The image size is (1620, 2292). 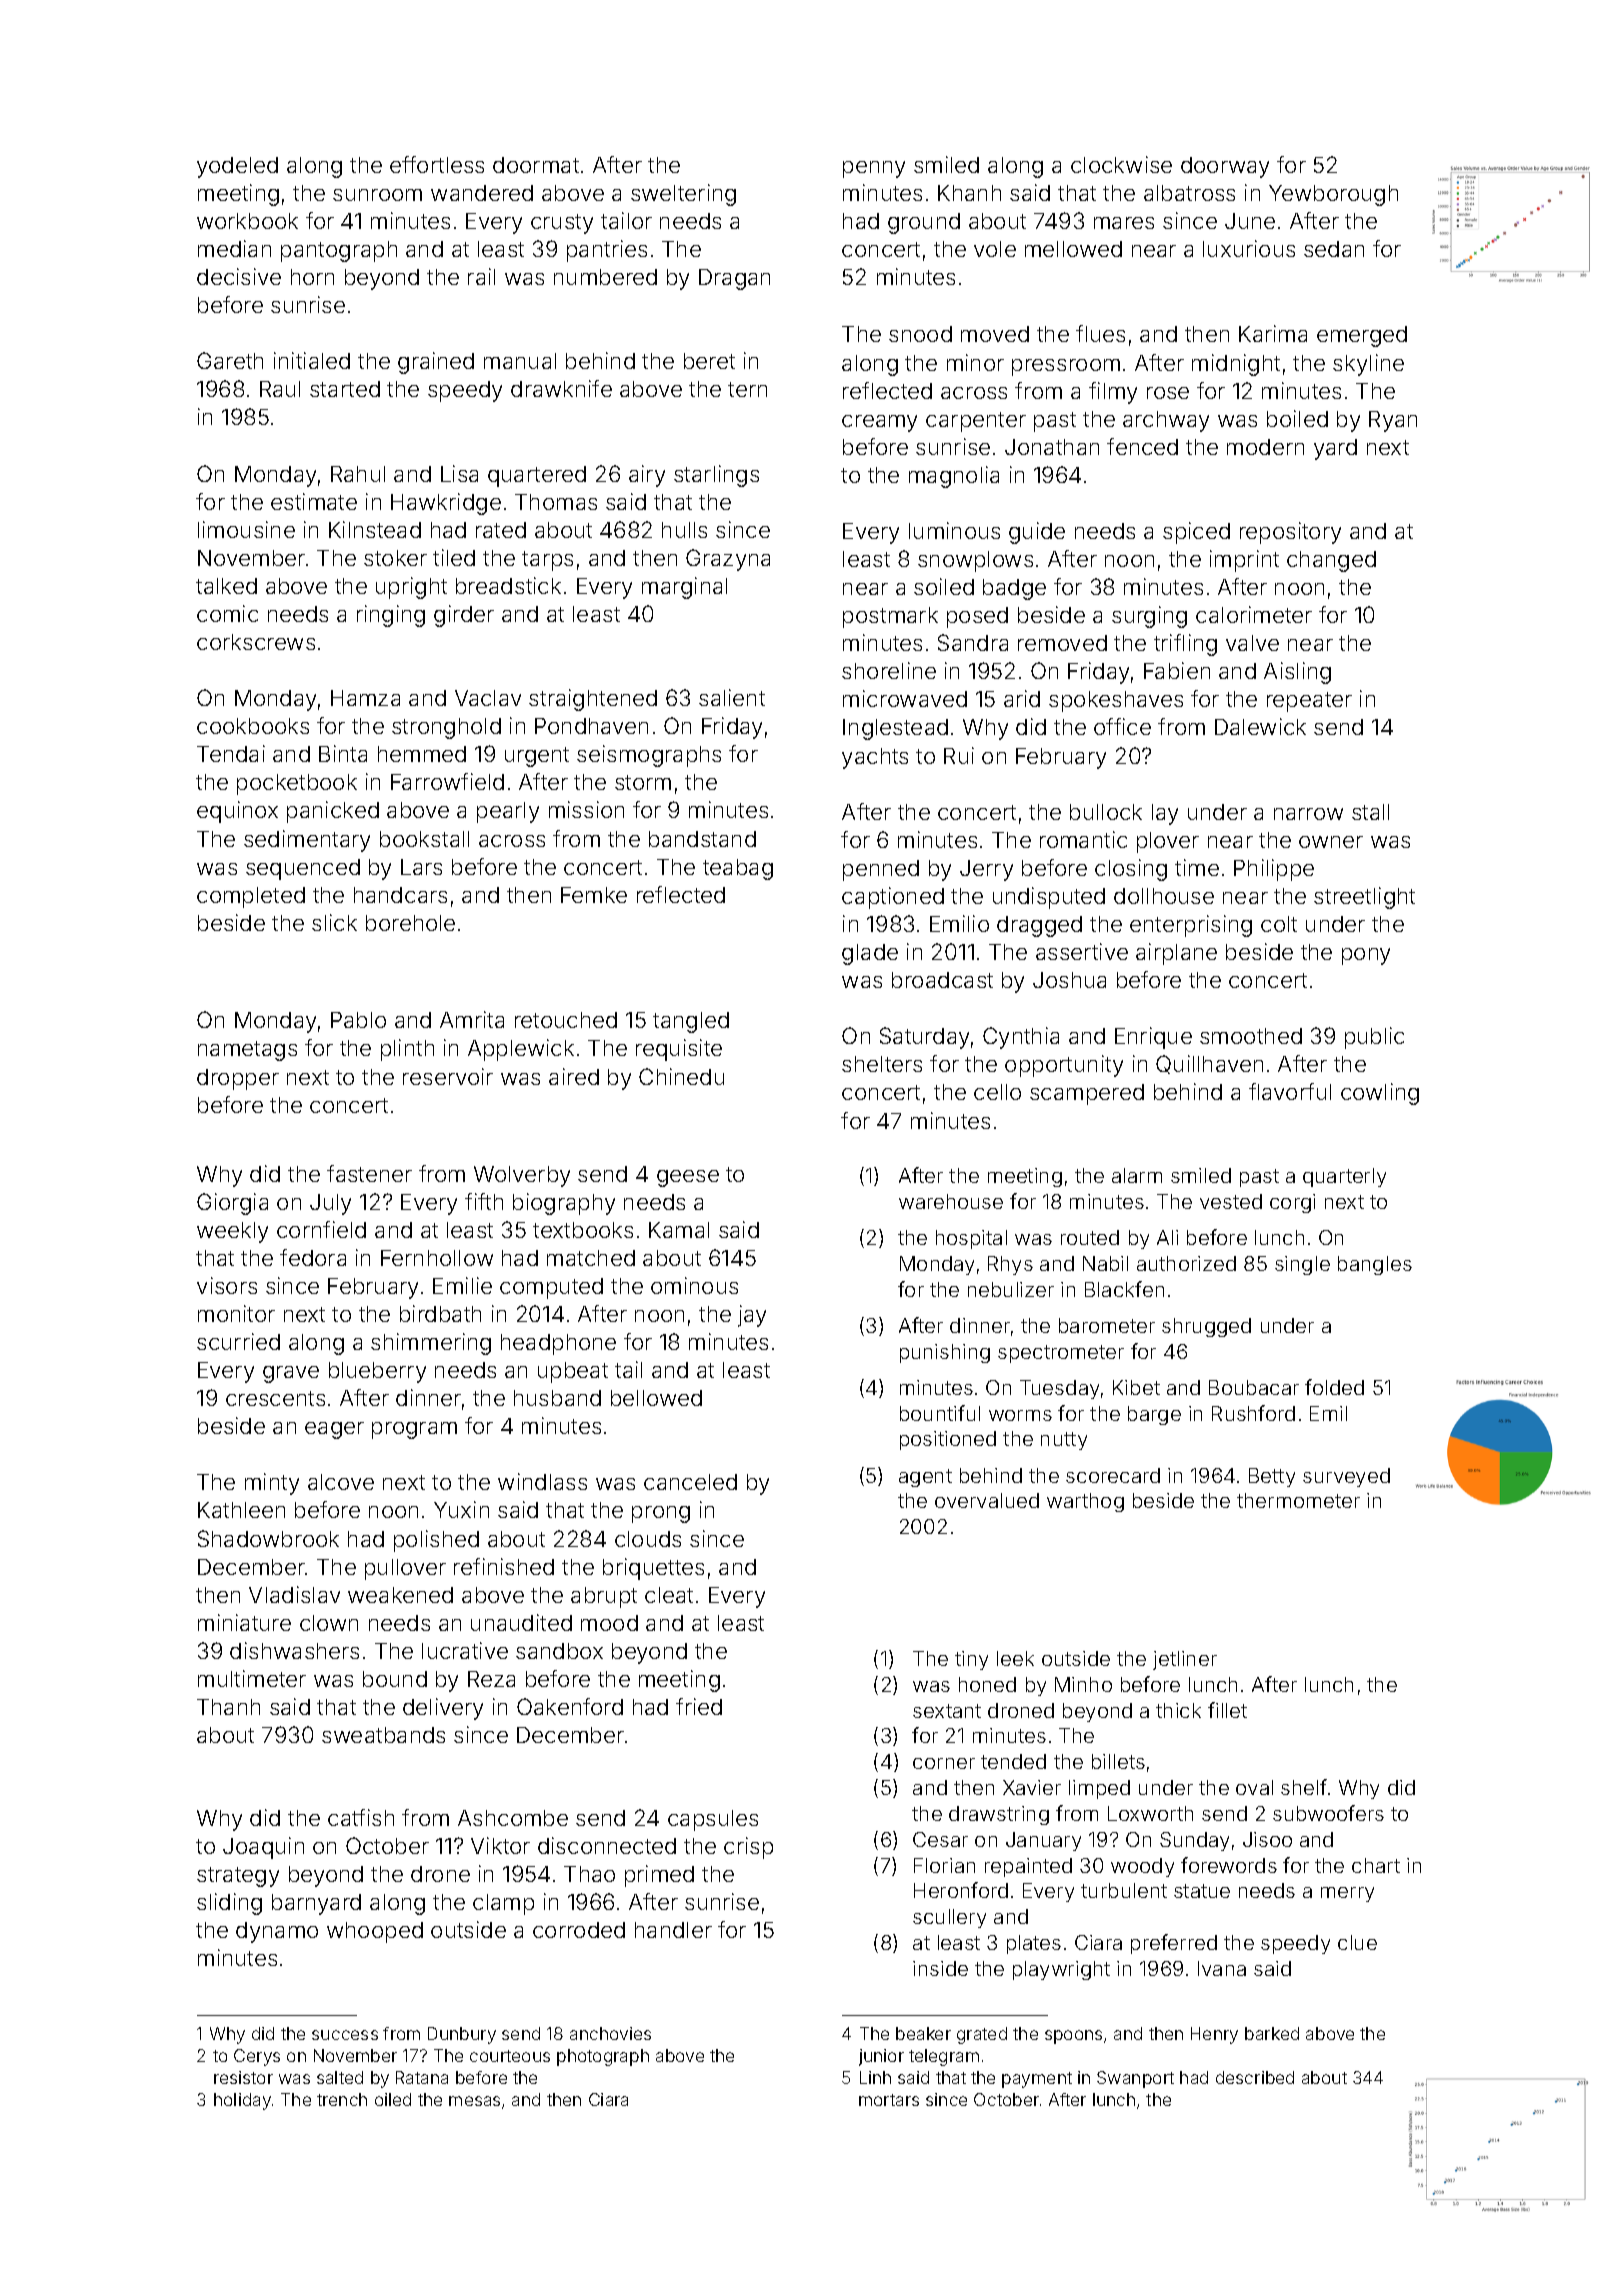 What do you see at coordinates (734, 279) in the screenshot?
I see `Dragan` at bounding box center [734, 279].
